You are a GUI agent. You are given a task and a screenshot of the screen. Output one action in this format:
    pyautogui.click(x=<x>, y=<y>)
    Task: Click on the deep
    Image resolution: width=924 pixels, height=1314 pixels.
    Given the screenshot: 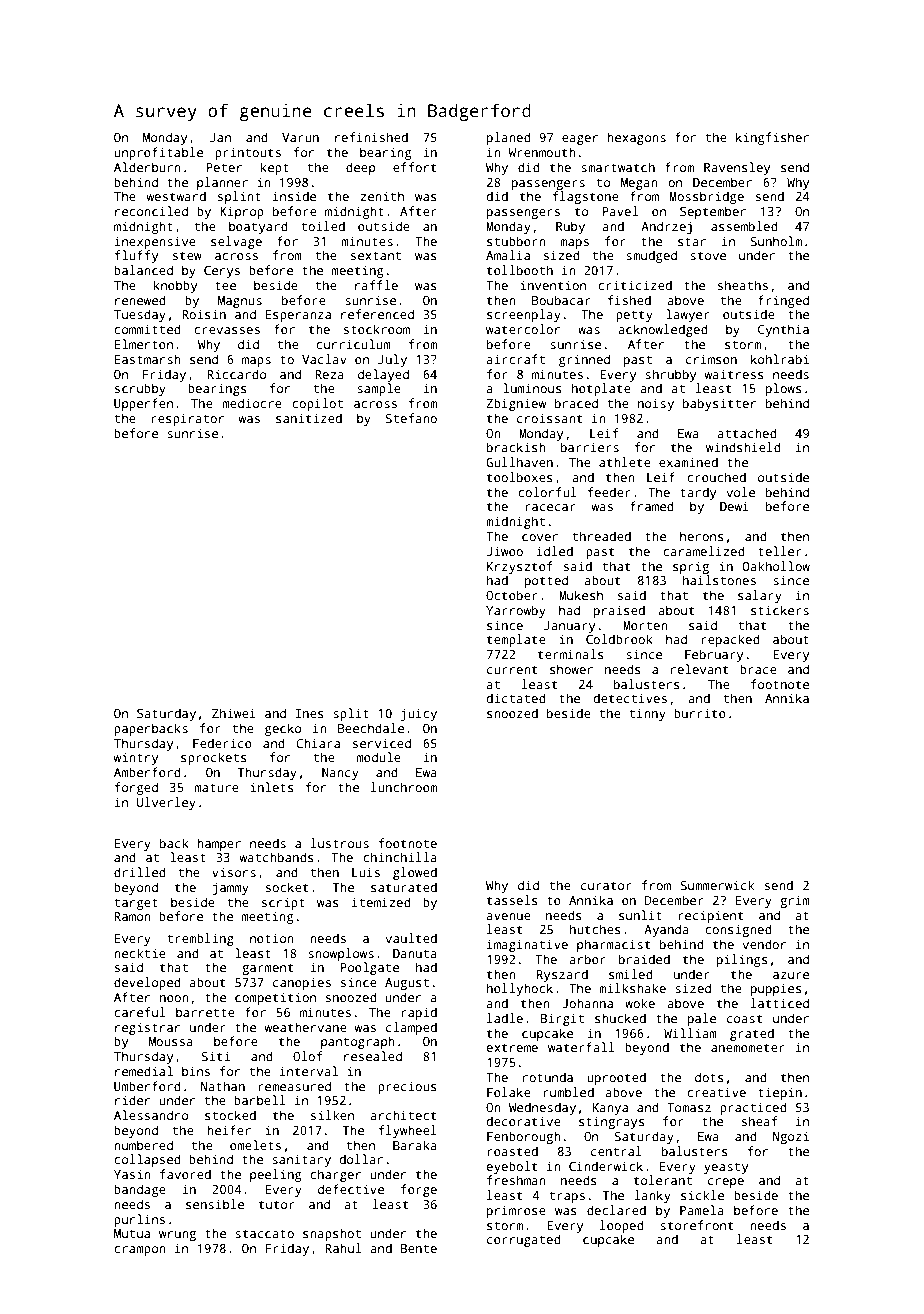 What is the action you would take?
    pyautogui.click(x=360, y=168)
